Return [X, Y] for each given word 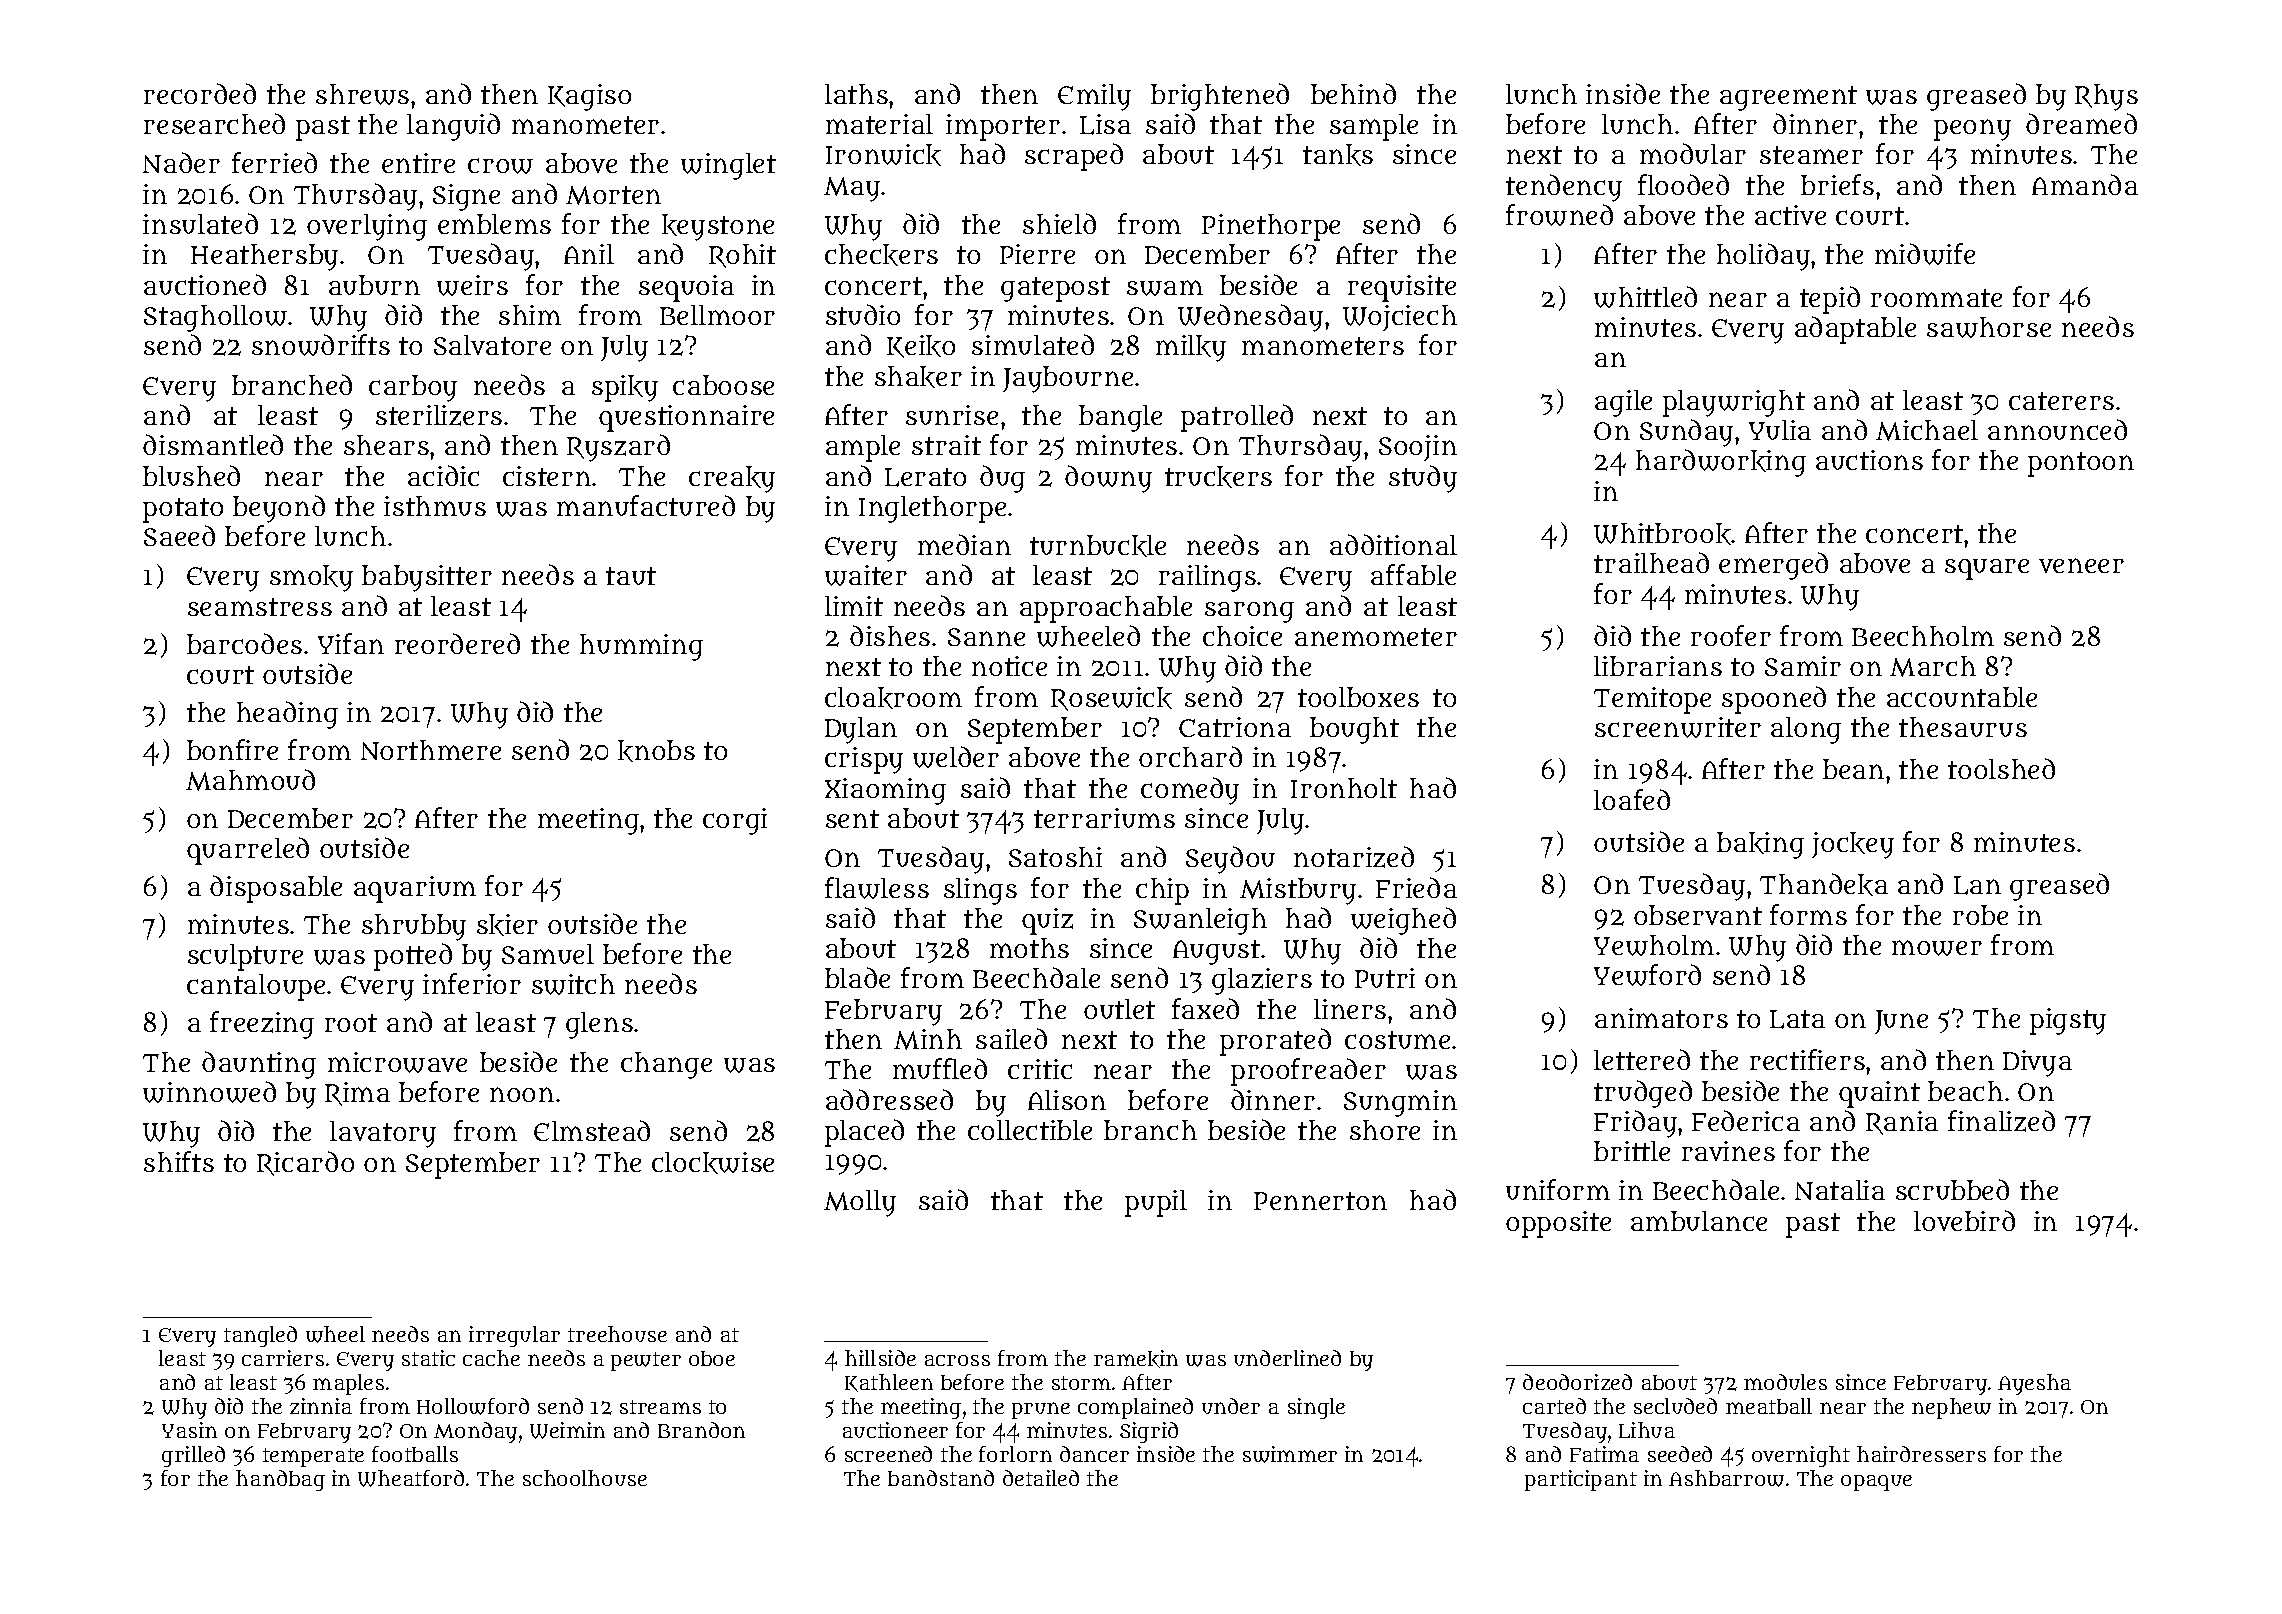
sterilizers [439, 415]
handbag [280, 1480]
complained [1135, 1408]
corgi [735, 821]
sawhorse [1989, 327]
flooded [1683, 184]
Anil [589, 254]
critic [1040, 1069]
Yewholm [1654, 945]
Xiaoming [885, 791]
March [1933, 666]
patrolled [1237, 418]
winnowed [209, 1092]
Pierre [1037, 254]
